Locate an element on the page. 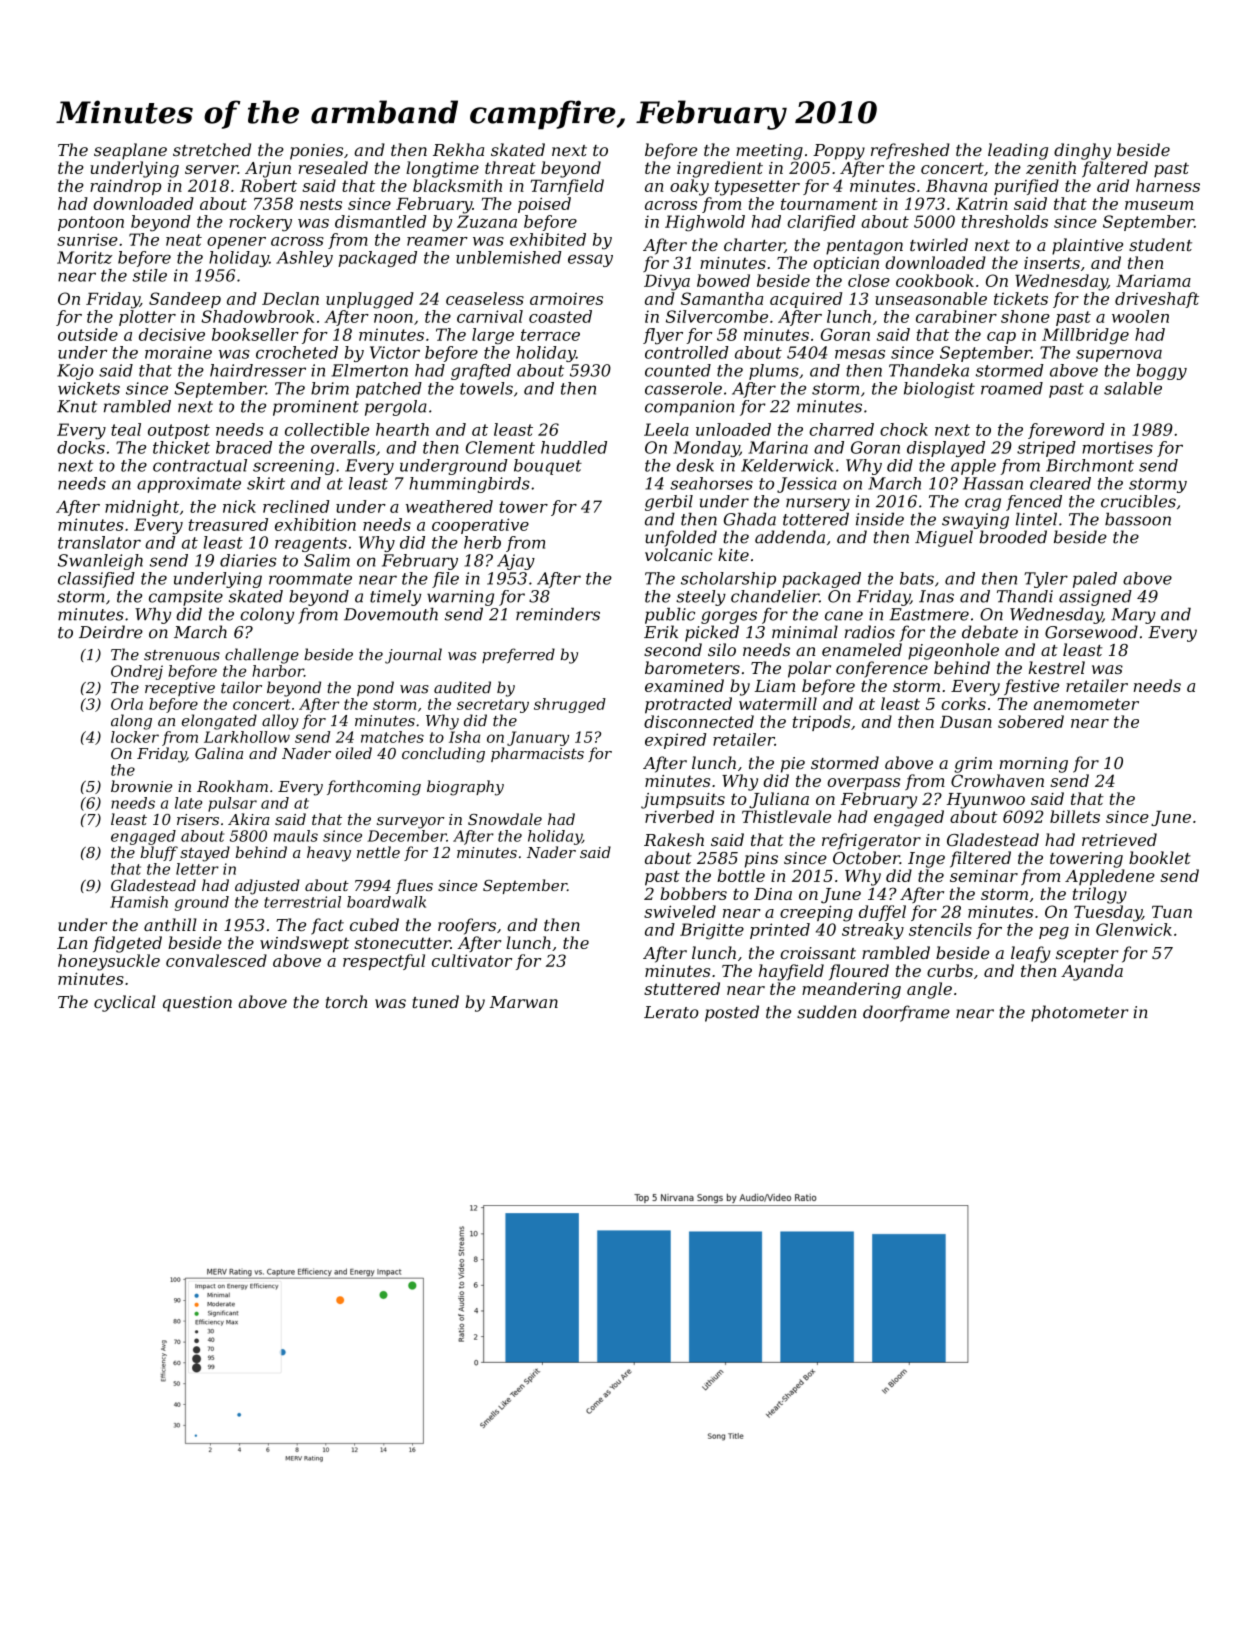 The width and height of the image is (1258, 1628). armoires is located at coordinates (566, 299).
